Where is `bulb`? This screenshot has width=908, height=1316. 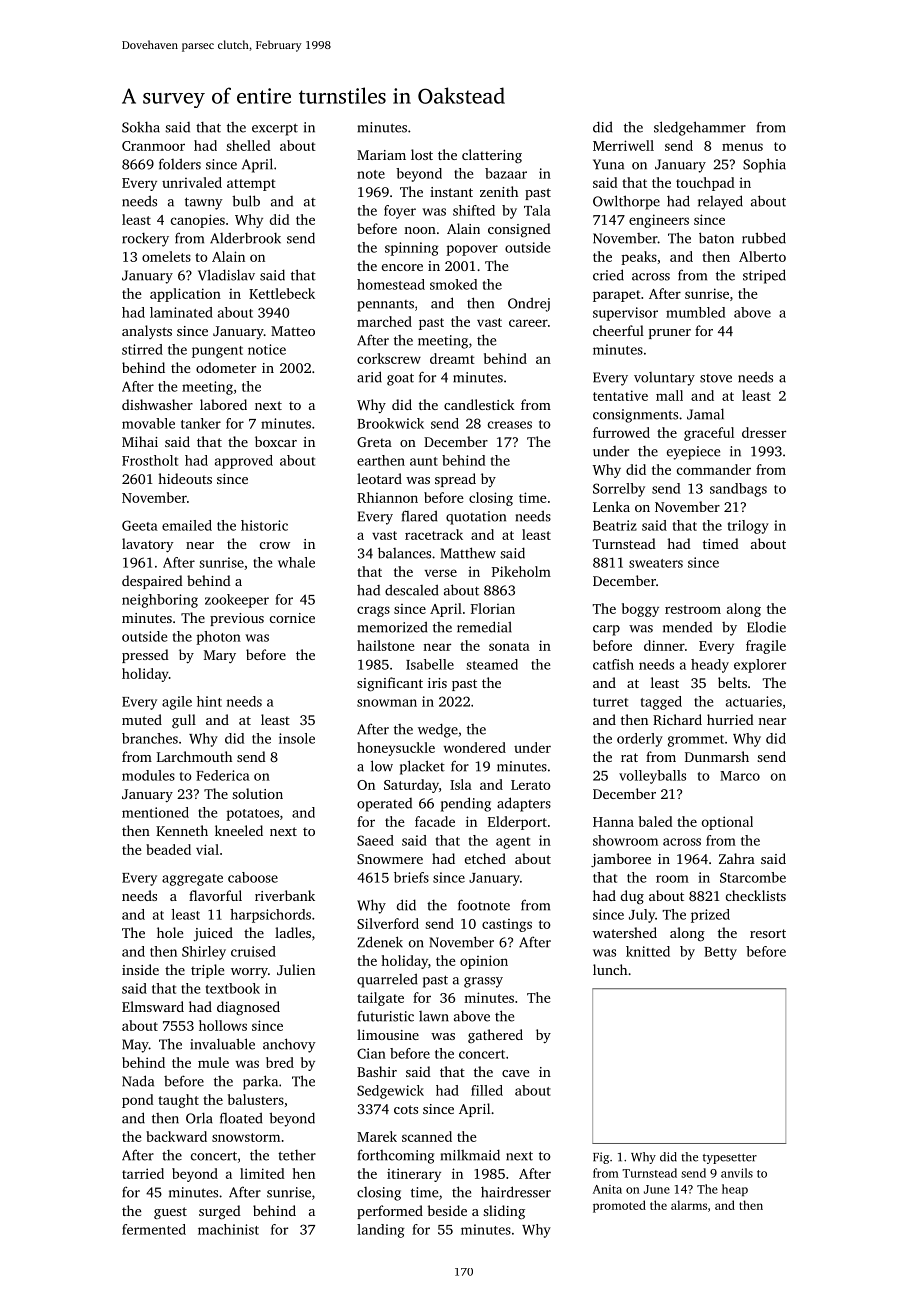
bulb is located at coordinates (246, 201).
